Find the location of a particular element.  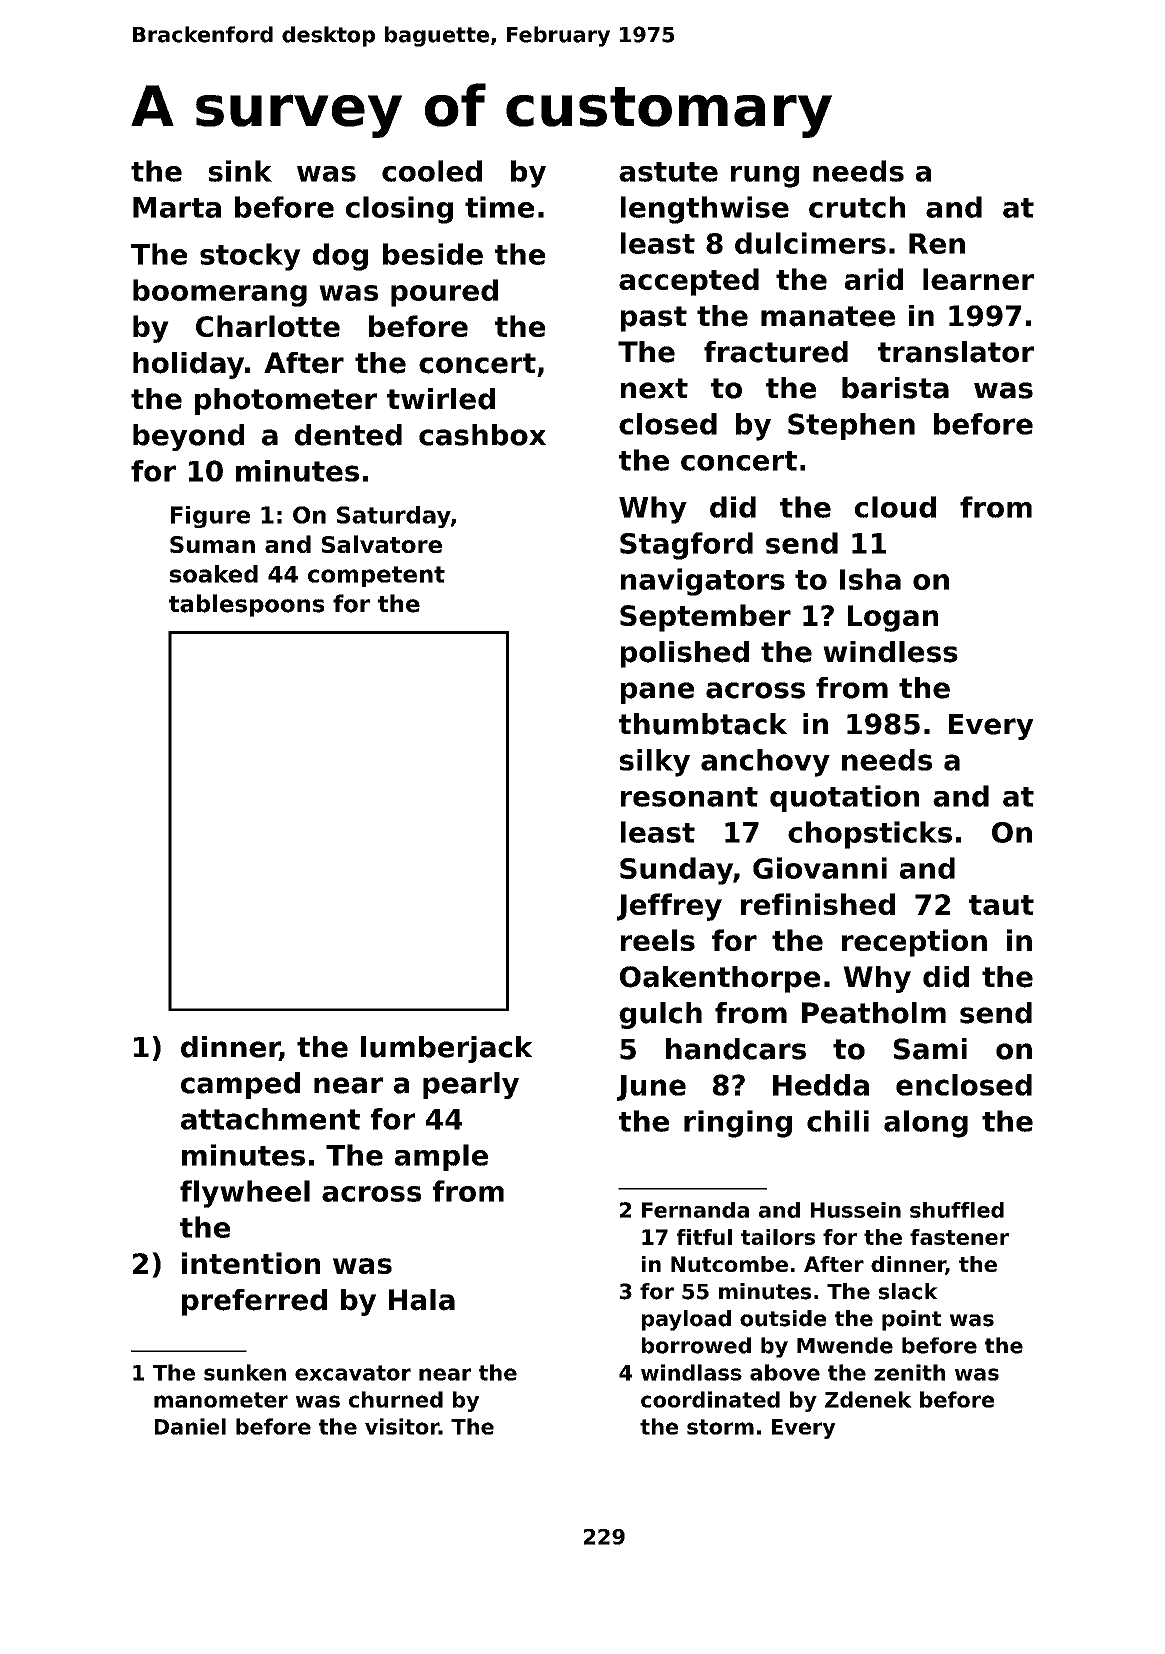

tablespoons is located at coordinates (246, 605).
